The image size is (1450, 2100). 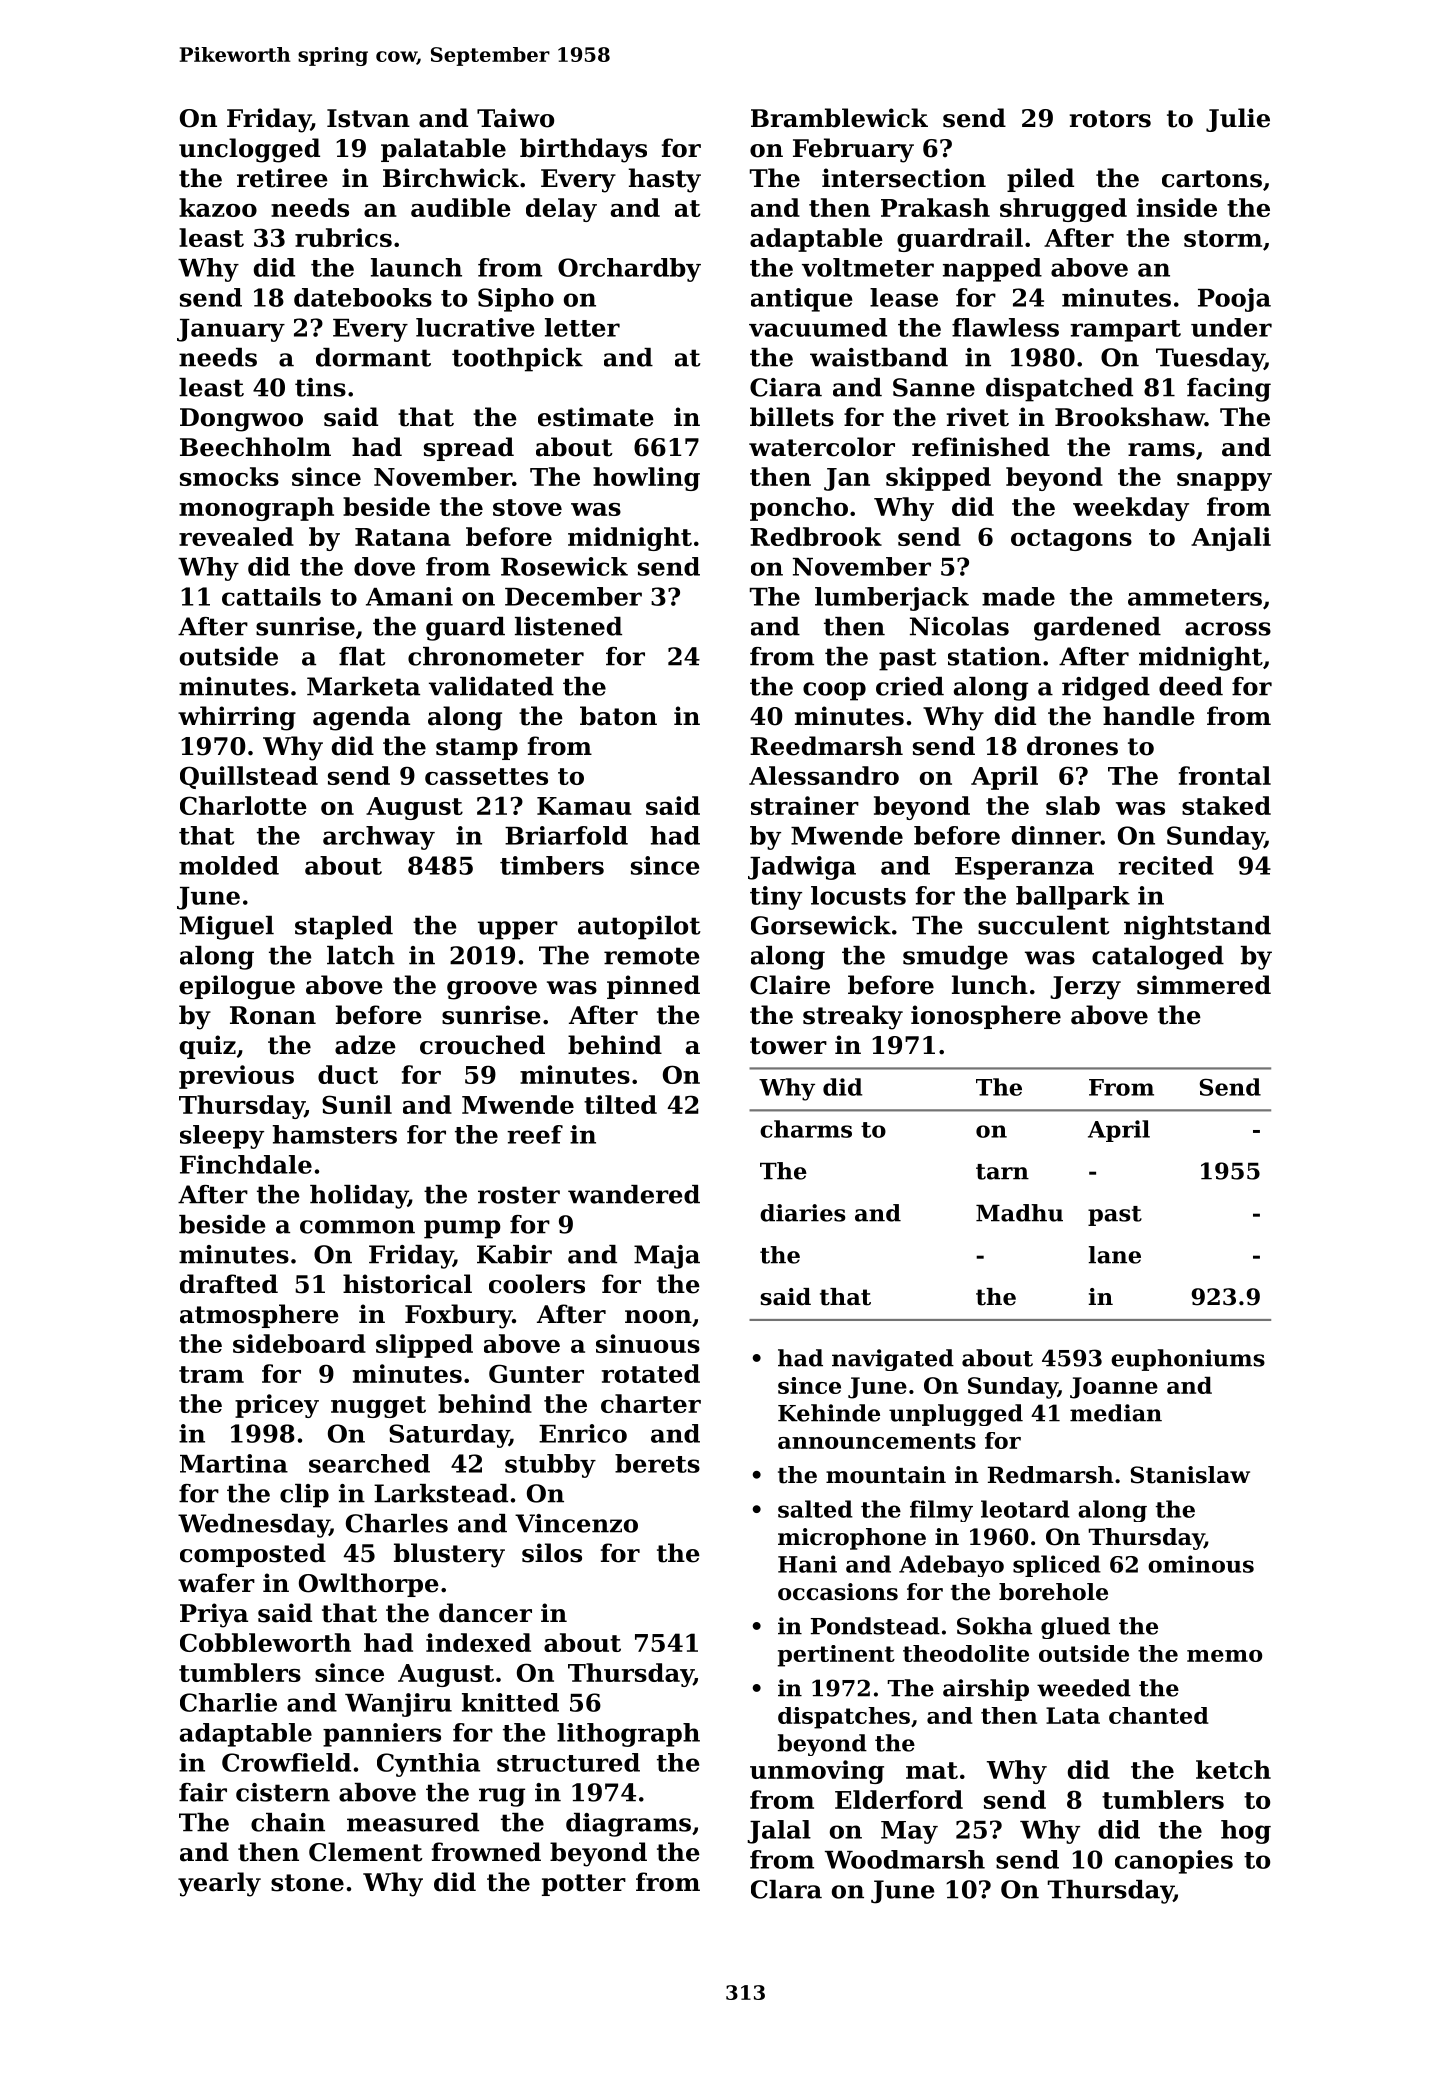 I want to click on drafted, so click(x=229, y=1284).
